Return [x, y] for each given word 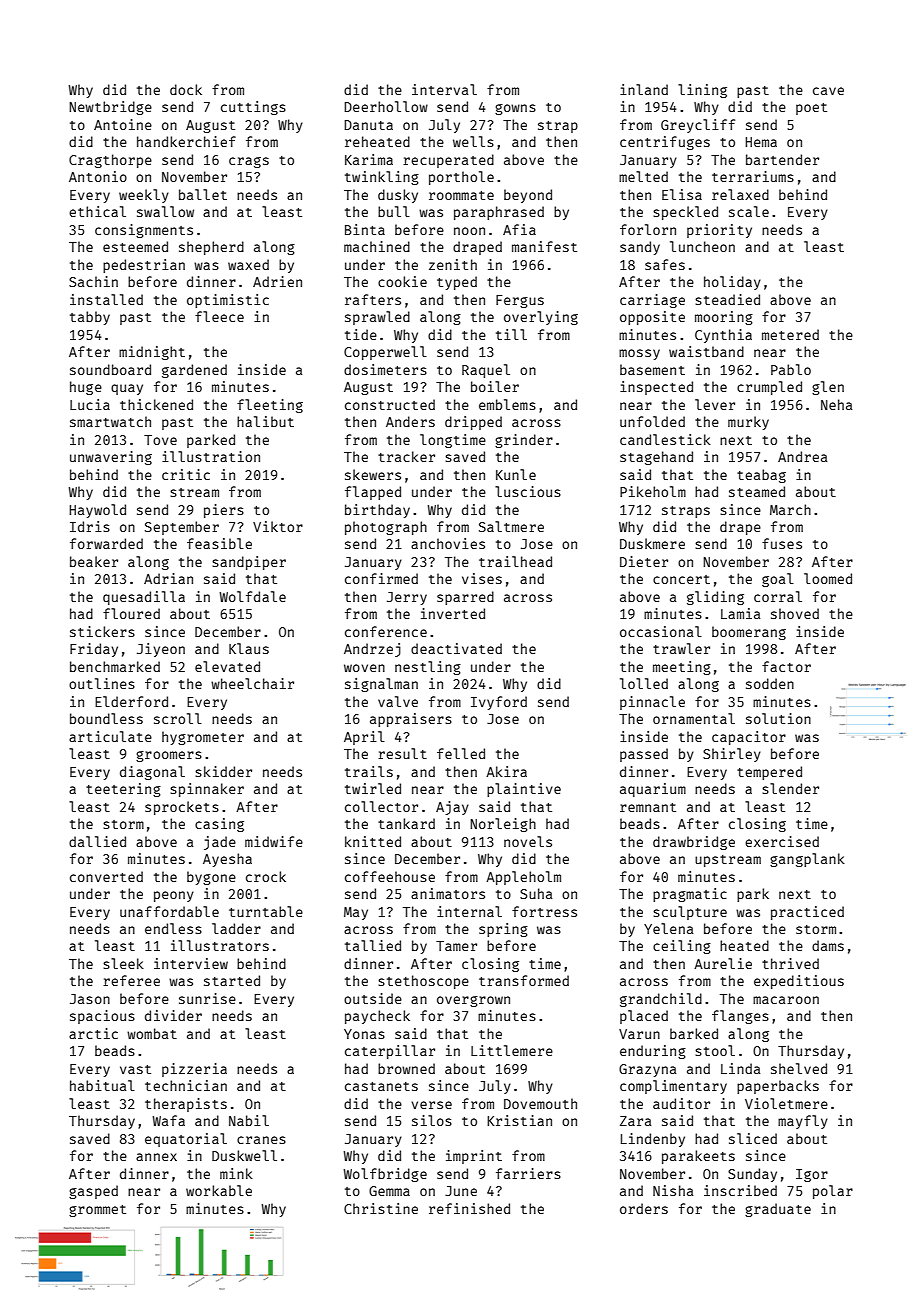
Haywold [97, 511]
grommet [97, 1211]
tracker [406, 456]
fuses [782, 543]
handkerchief [186, 141]
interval [444, 89]
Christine [381, 1208]
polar [833, 1192]
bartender [782, 159]
